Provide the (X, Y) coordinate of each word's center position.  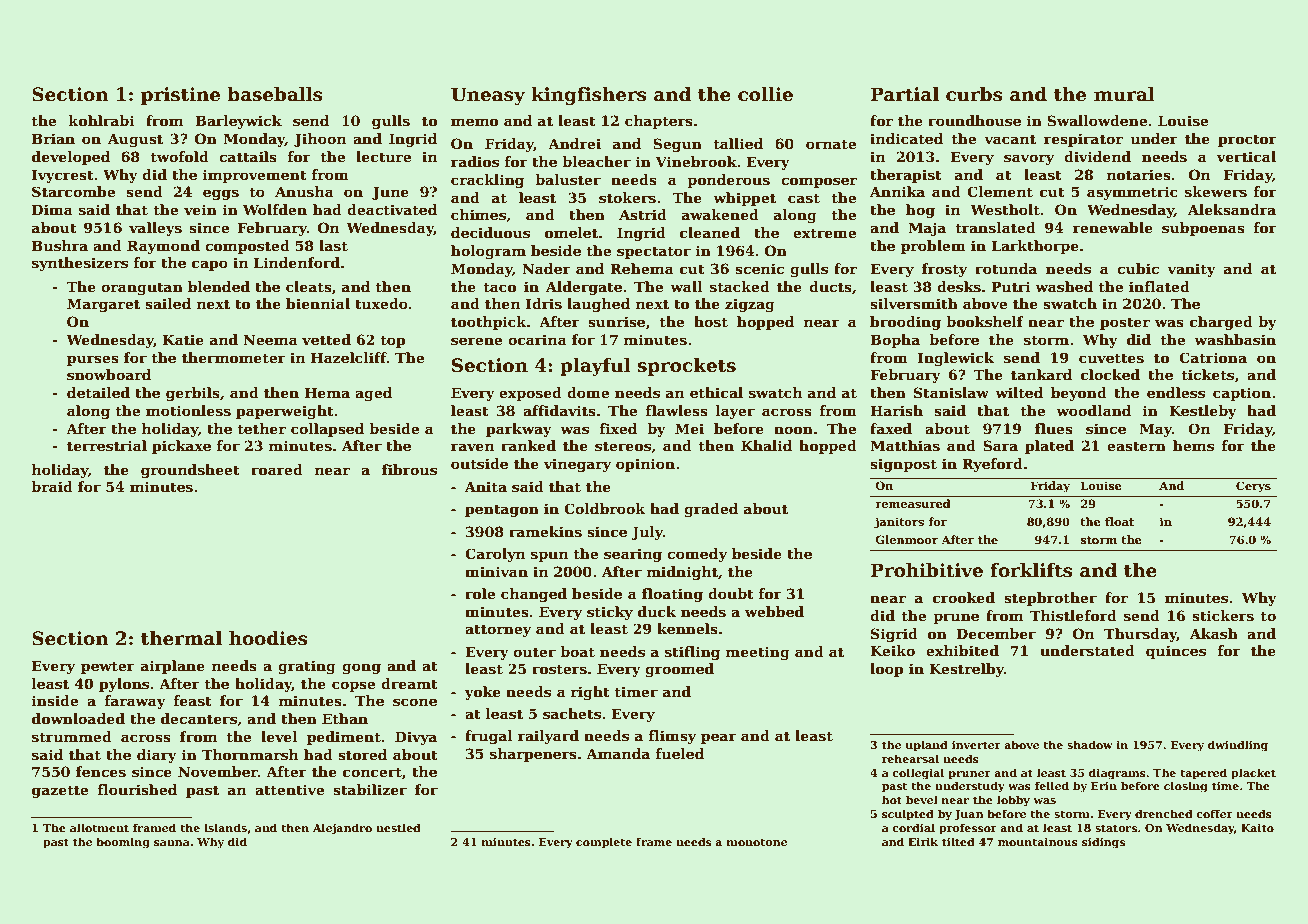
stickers (1223, 615)
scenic (759, 268)
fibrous (409, 469)
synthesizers (80, 264)
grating (307, 667)
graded (711, 510)
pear (719, 738)
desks (959, 286)
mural (1124, 94)
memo (474, 122)
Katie (183, 339)
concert (372, 772)
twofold (179, 156)
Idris (544, 303)
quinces (1176, 652)
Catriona (1213, 357)
